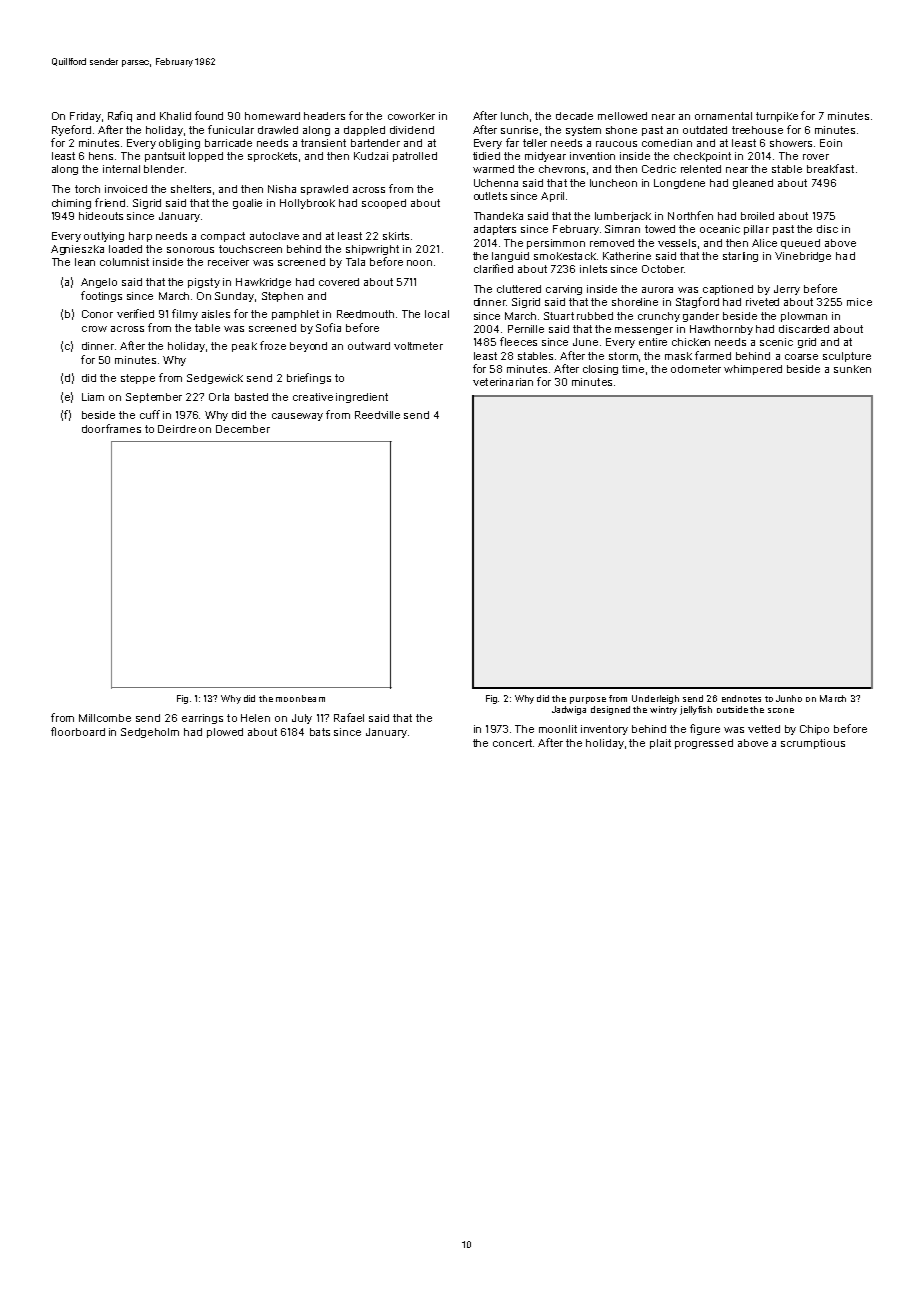 The width and height of the page is (924, 1308). Describe the element at coordinates (789, 698) in the page. I see `Junho` at that location.
